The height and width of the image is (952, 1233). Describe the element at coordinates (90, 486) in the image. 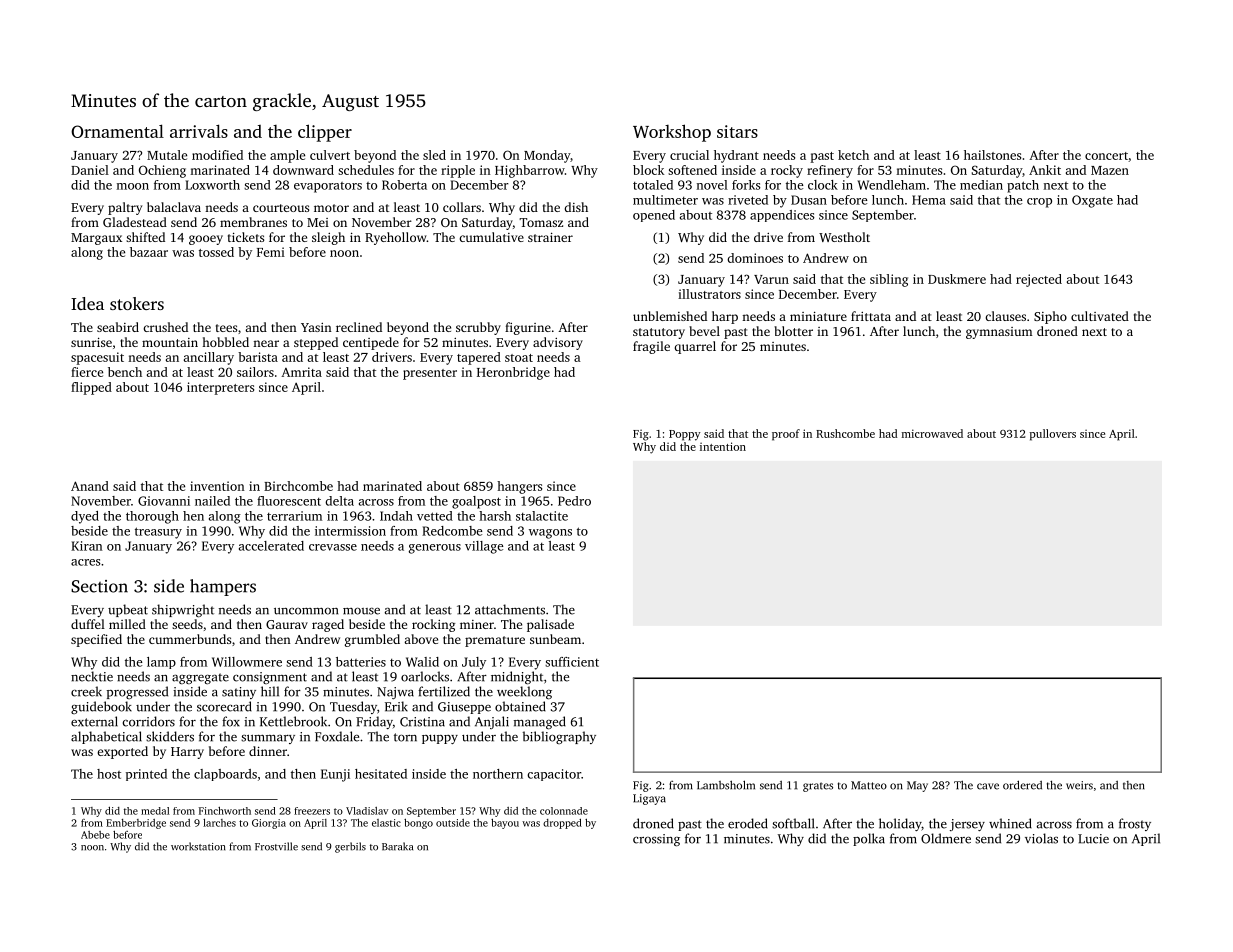

I see `Anand` at that location.
